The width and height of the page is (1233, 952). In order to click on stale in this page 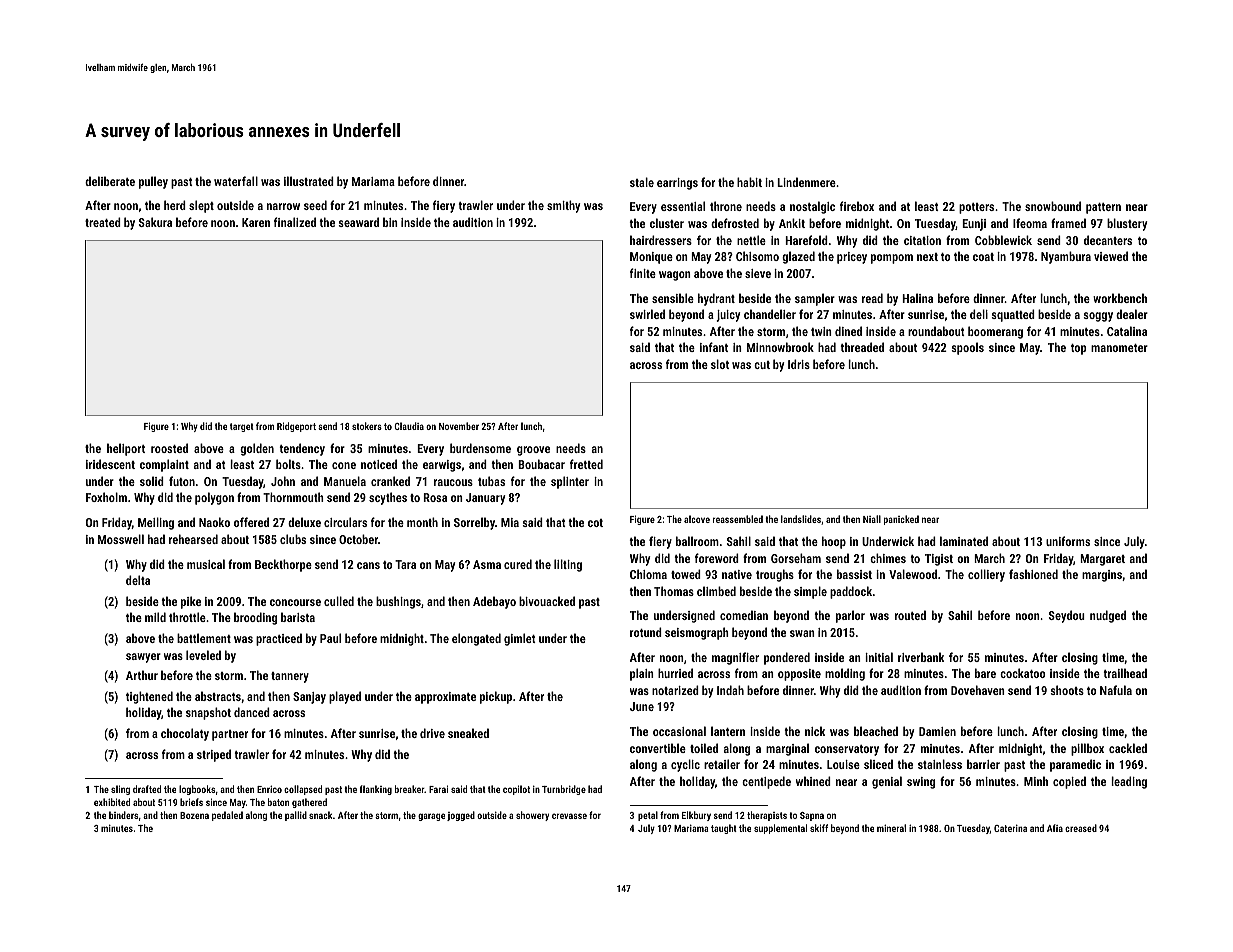, I will do `click(642, 182)`.
